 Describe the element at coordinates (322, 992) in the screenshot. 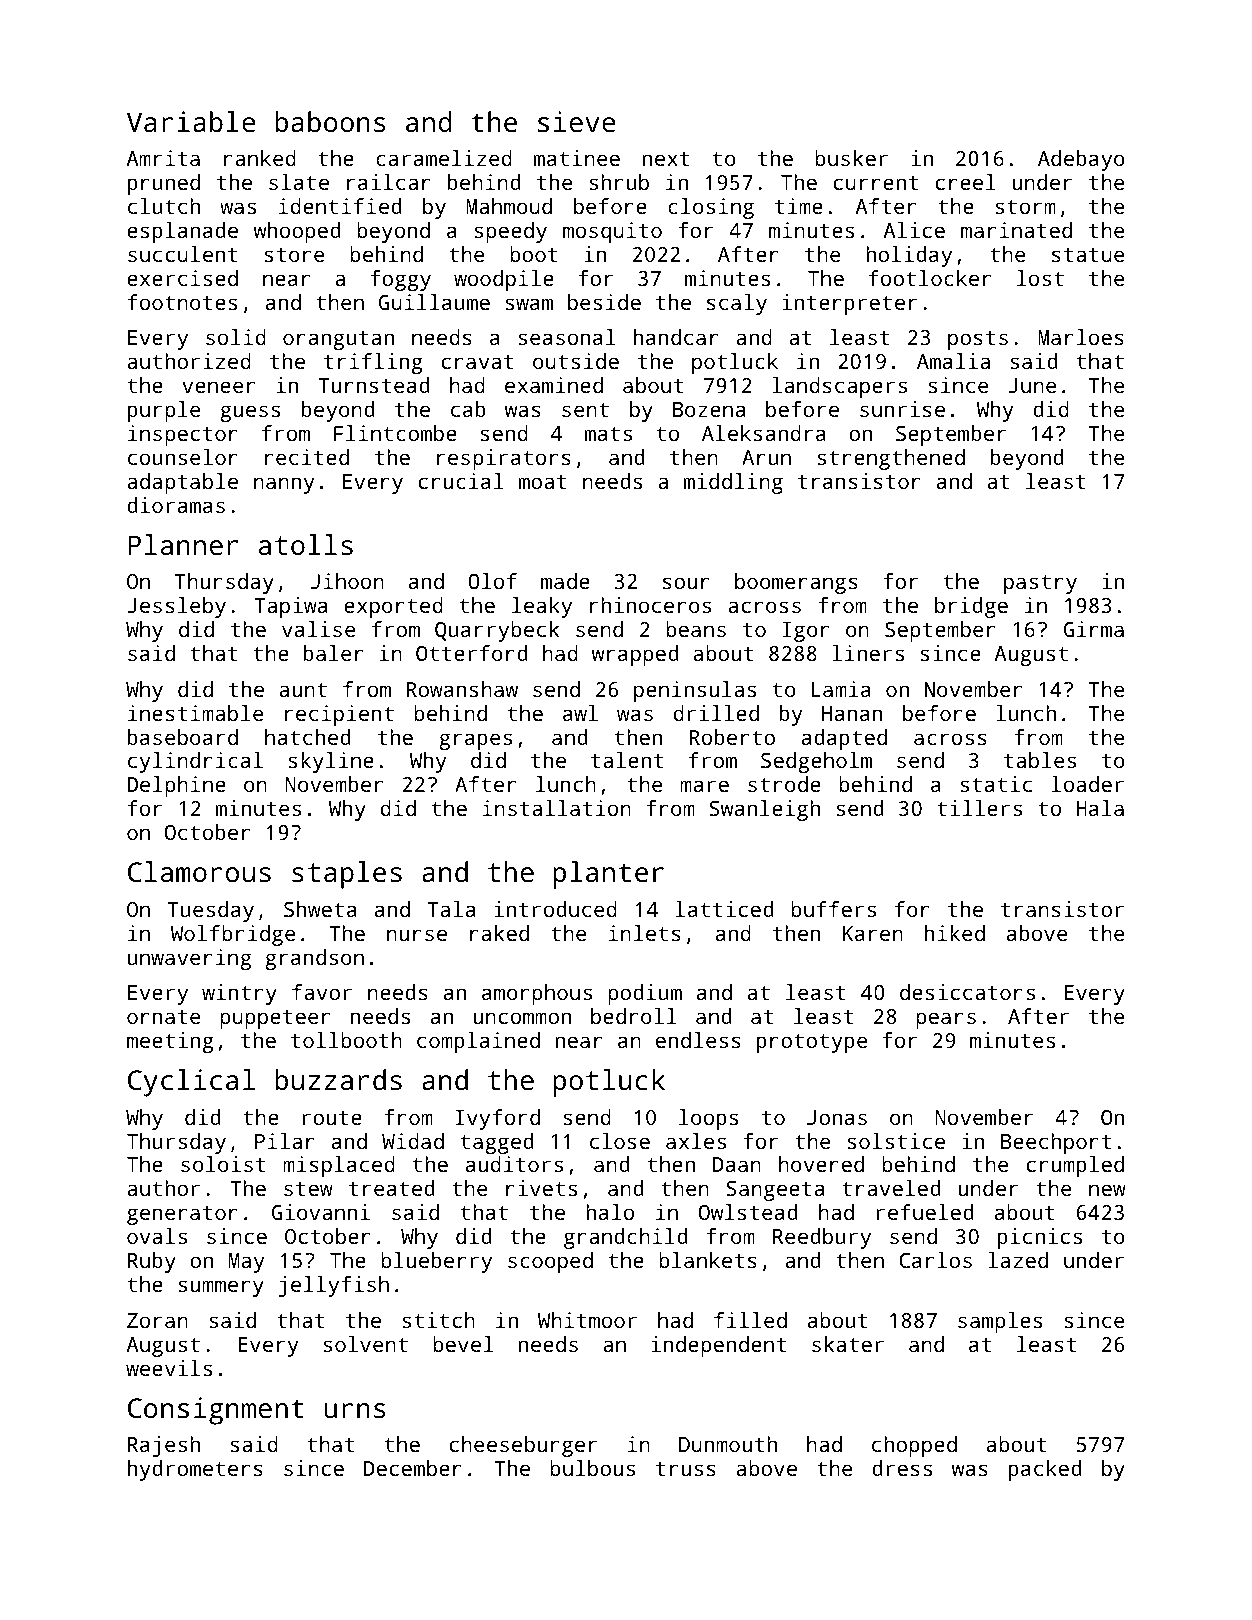

I see `favor` at that location.
